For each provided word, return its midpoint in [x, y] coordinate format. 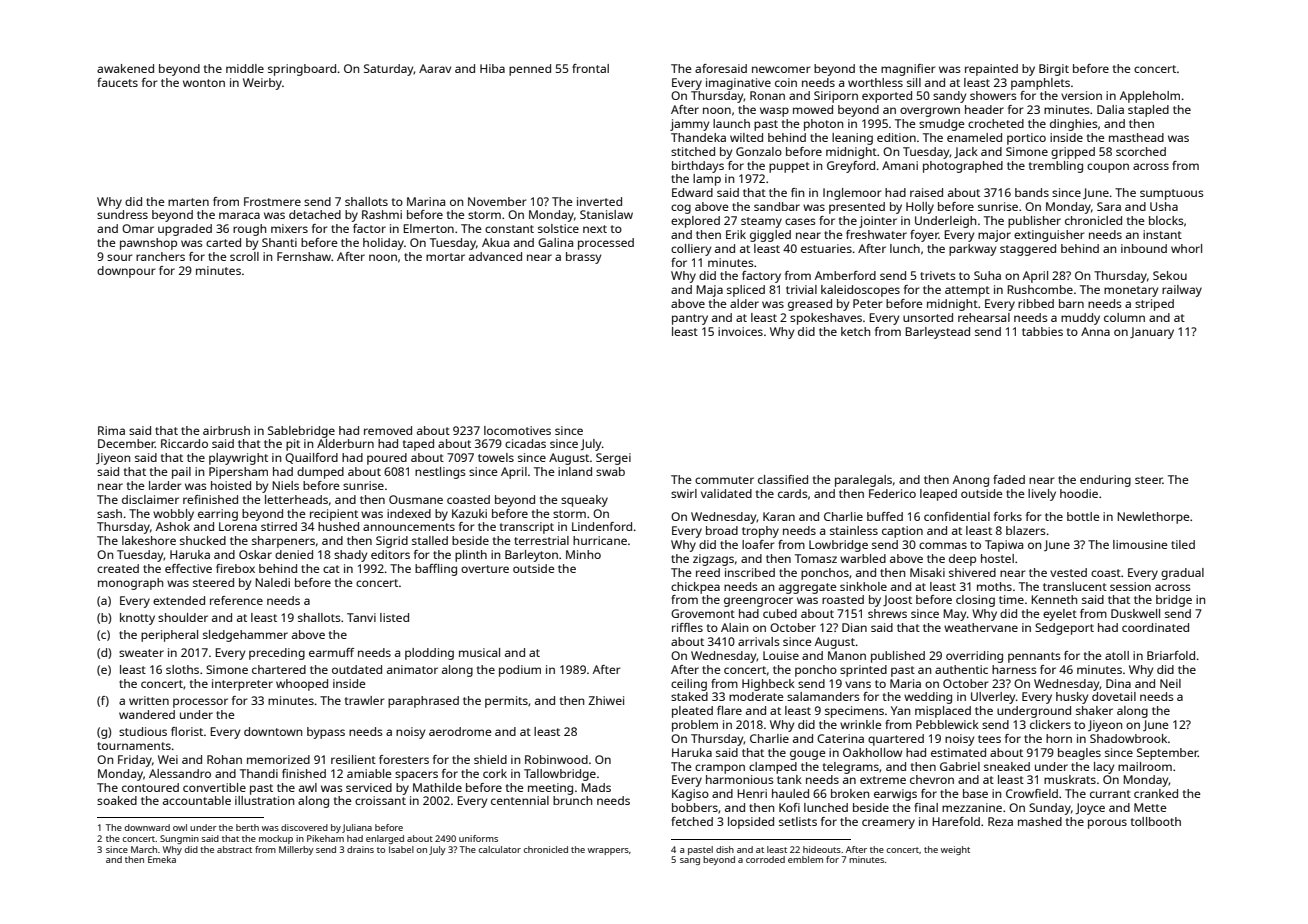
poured [387, 459]
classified [783, 479]
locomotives [517, 430]
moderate [756, 696]
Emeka [162, 859]
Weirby [262, 84]
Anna [1095, 331]
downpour [126, 272]
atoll [1117, 655]
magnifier [908, 70]
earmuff [331, 652]
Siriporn [836, 97]
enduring [1105, 481]
